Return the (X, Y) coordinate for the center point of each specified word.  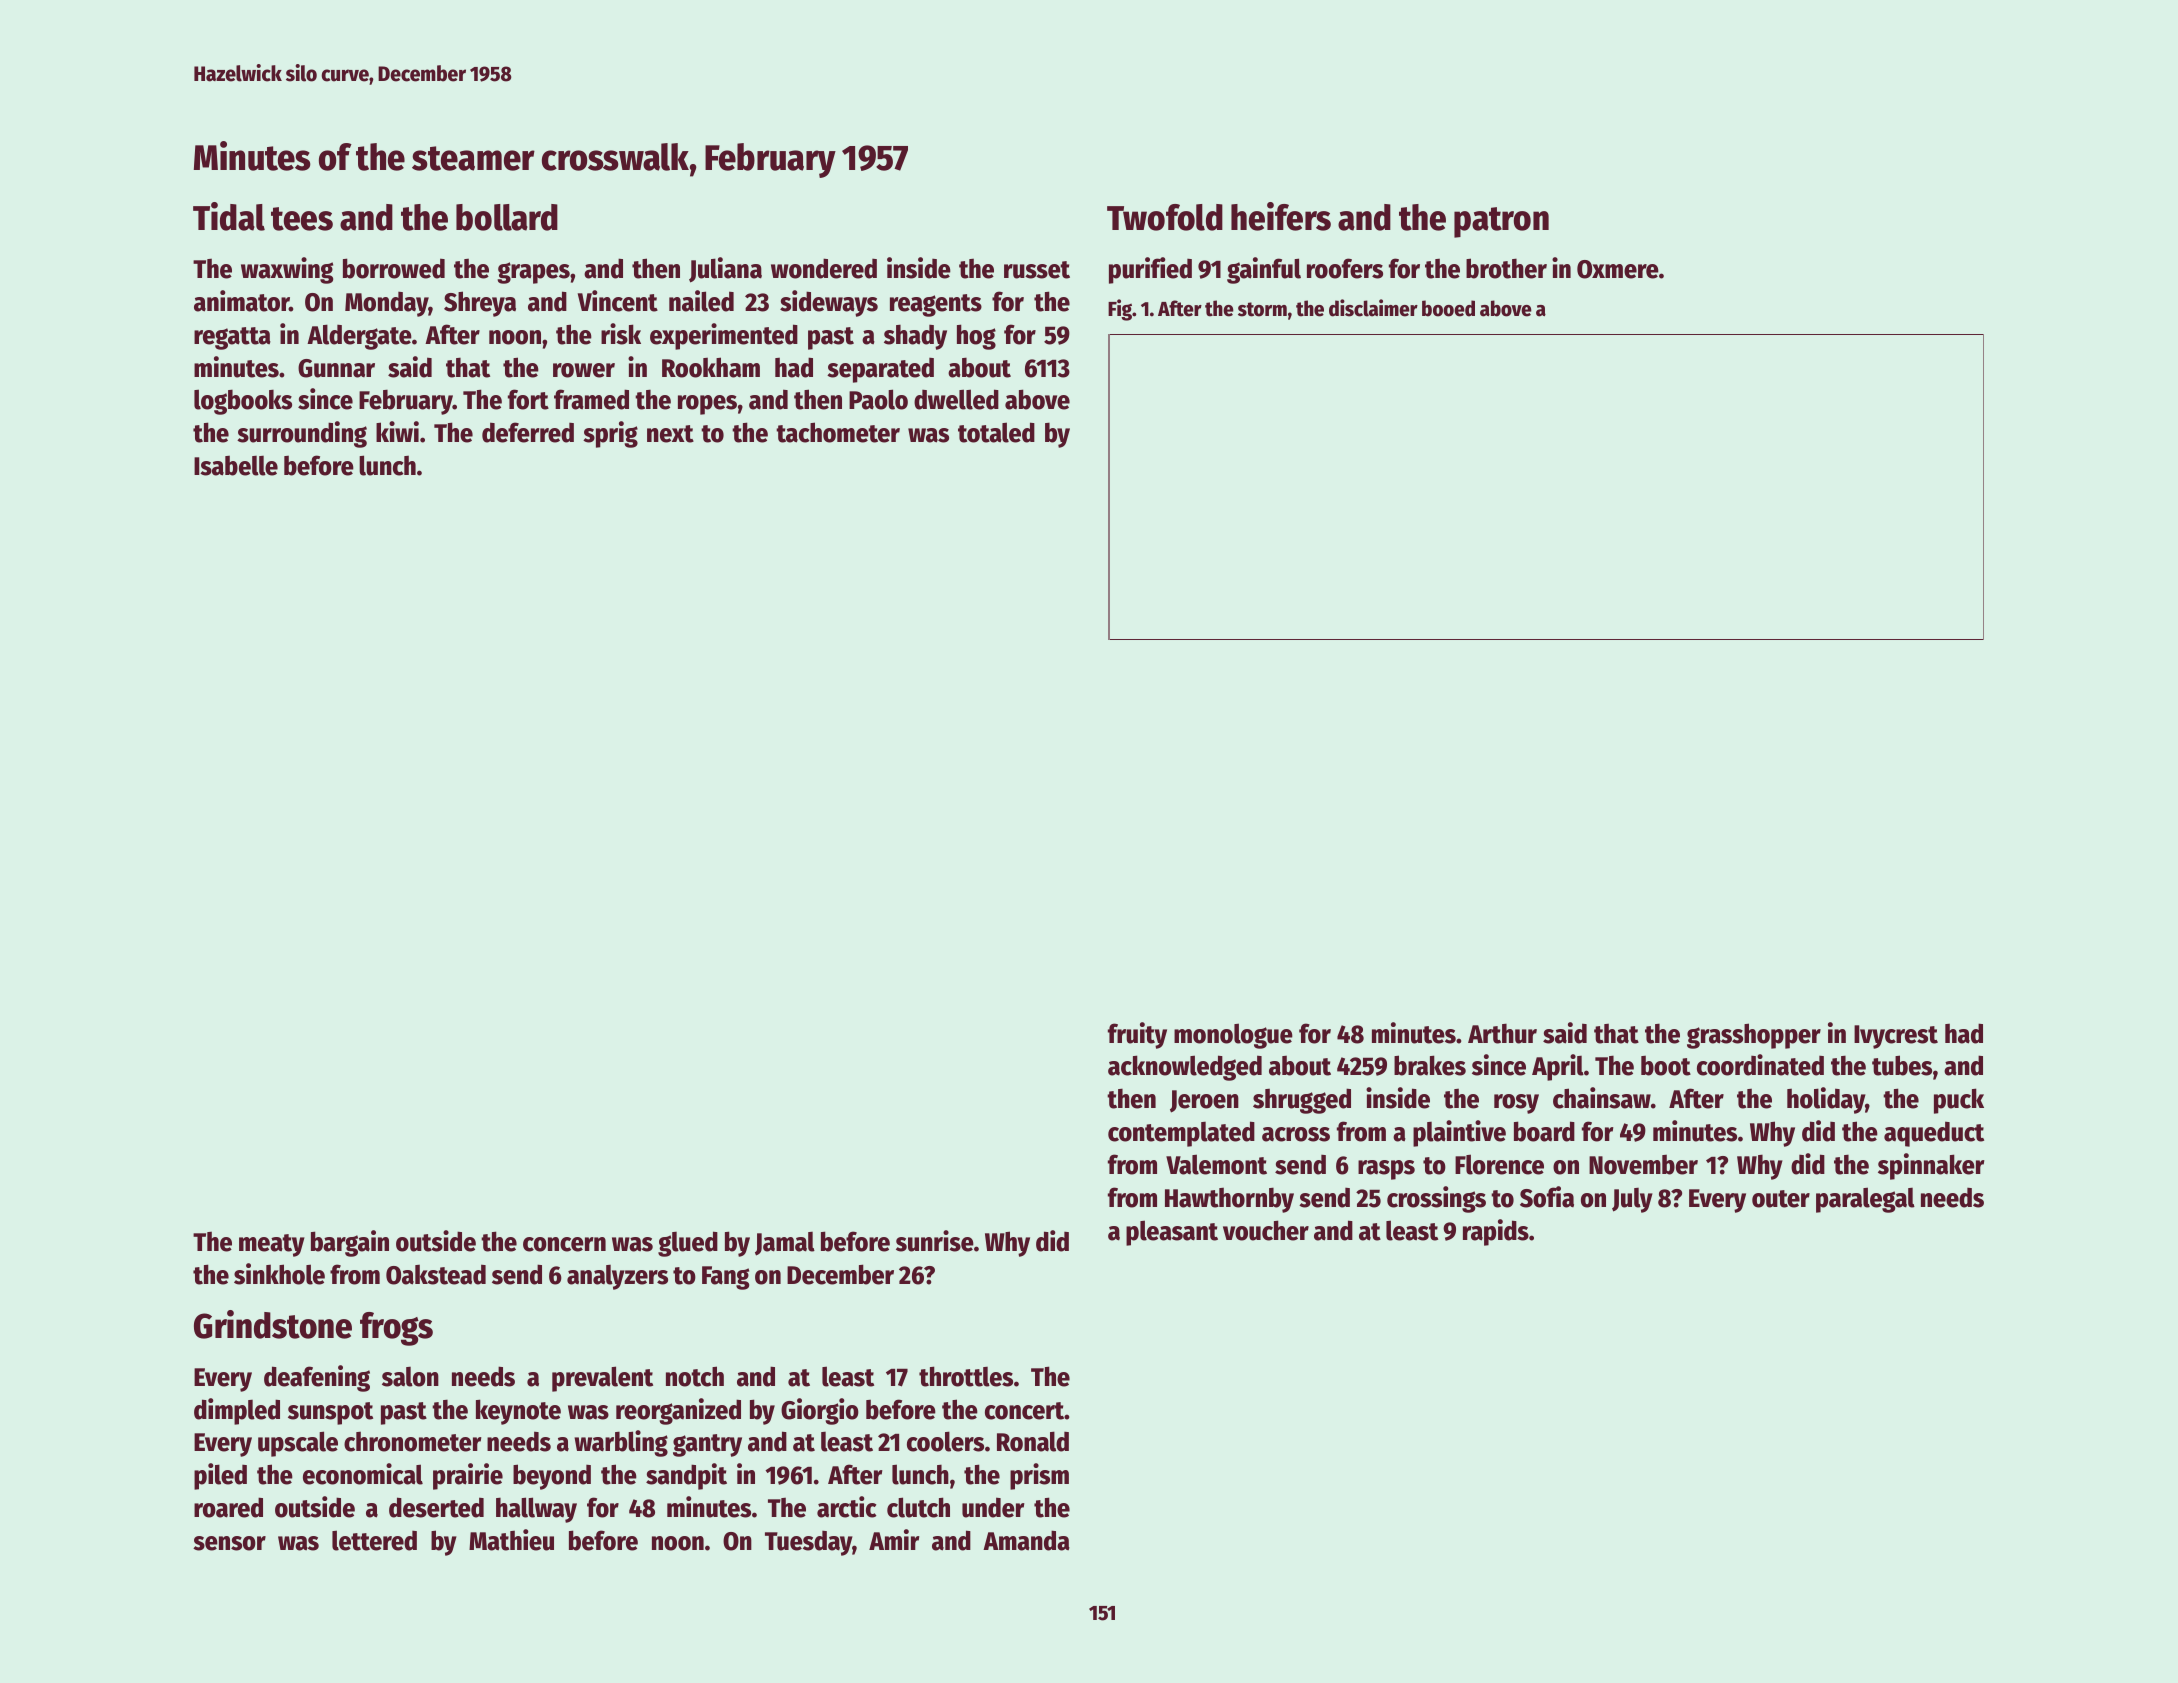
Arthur (1502, 1033)
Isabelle (236, 466)
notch (695, 1376)
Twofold (1165, 217)
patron (1501, 222)
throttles (966, 1376)
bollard (507, 217)
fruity (1137, 1035)
